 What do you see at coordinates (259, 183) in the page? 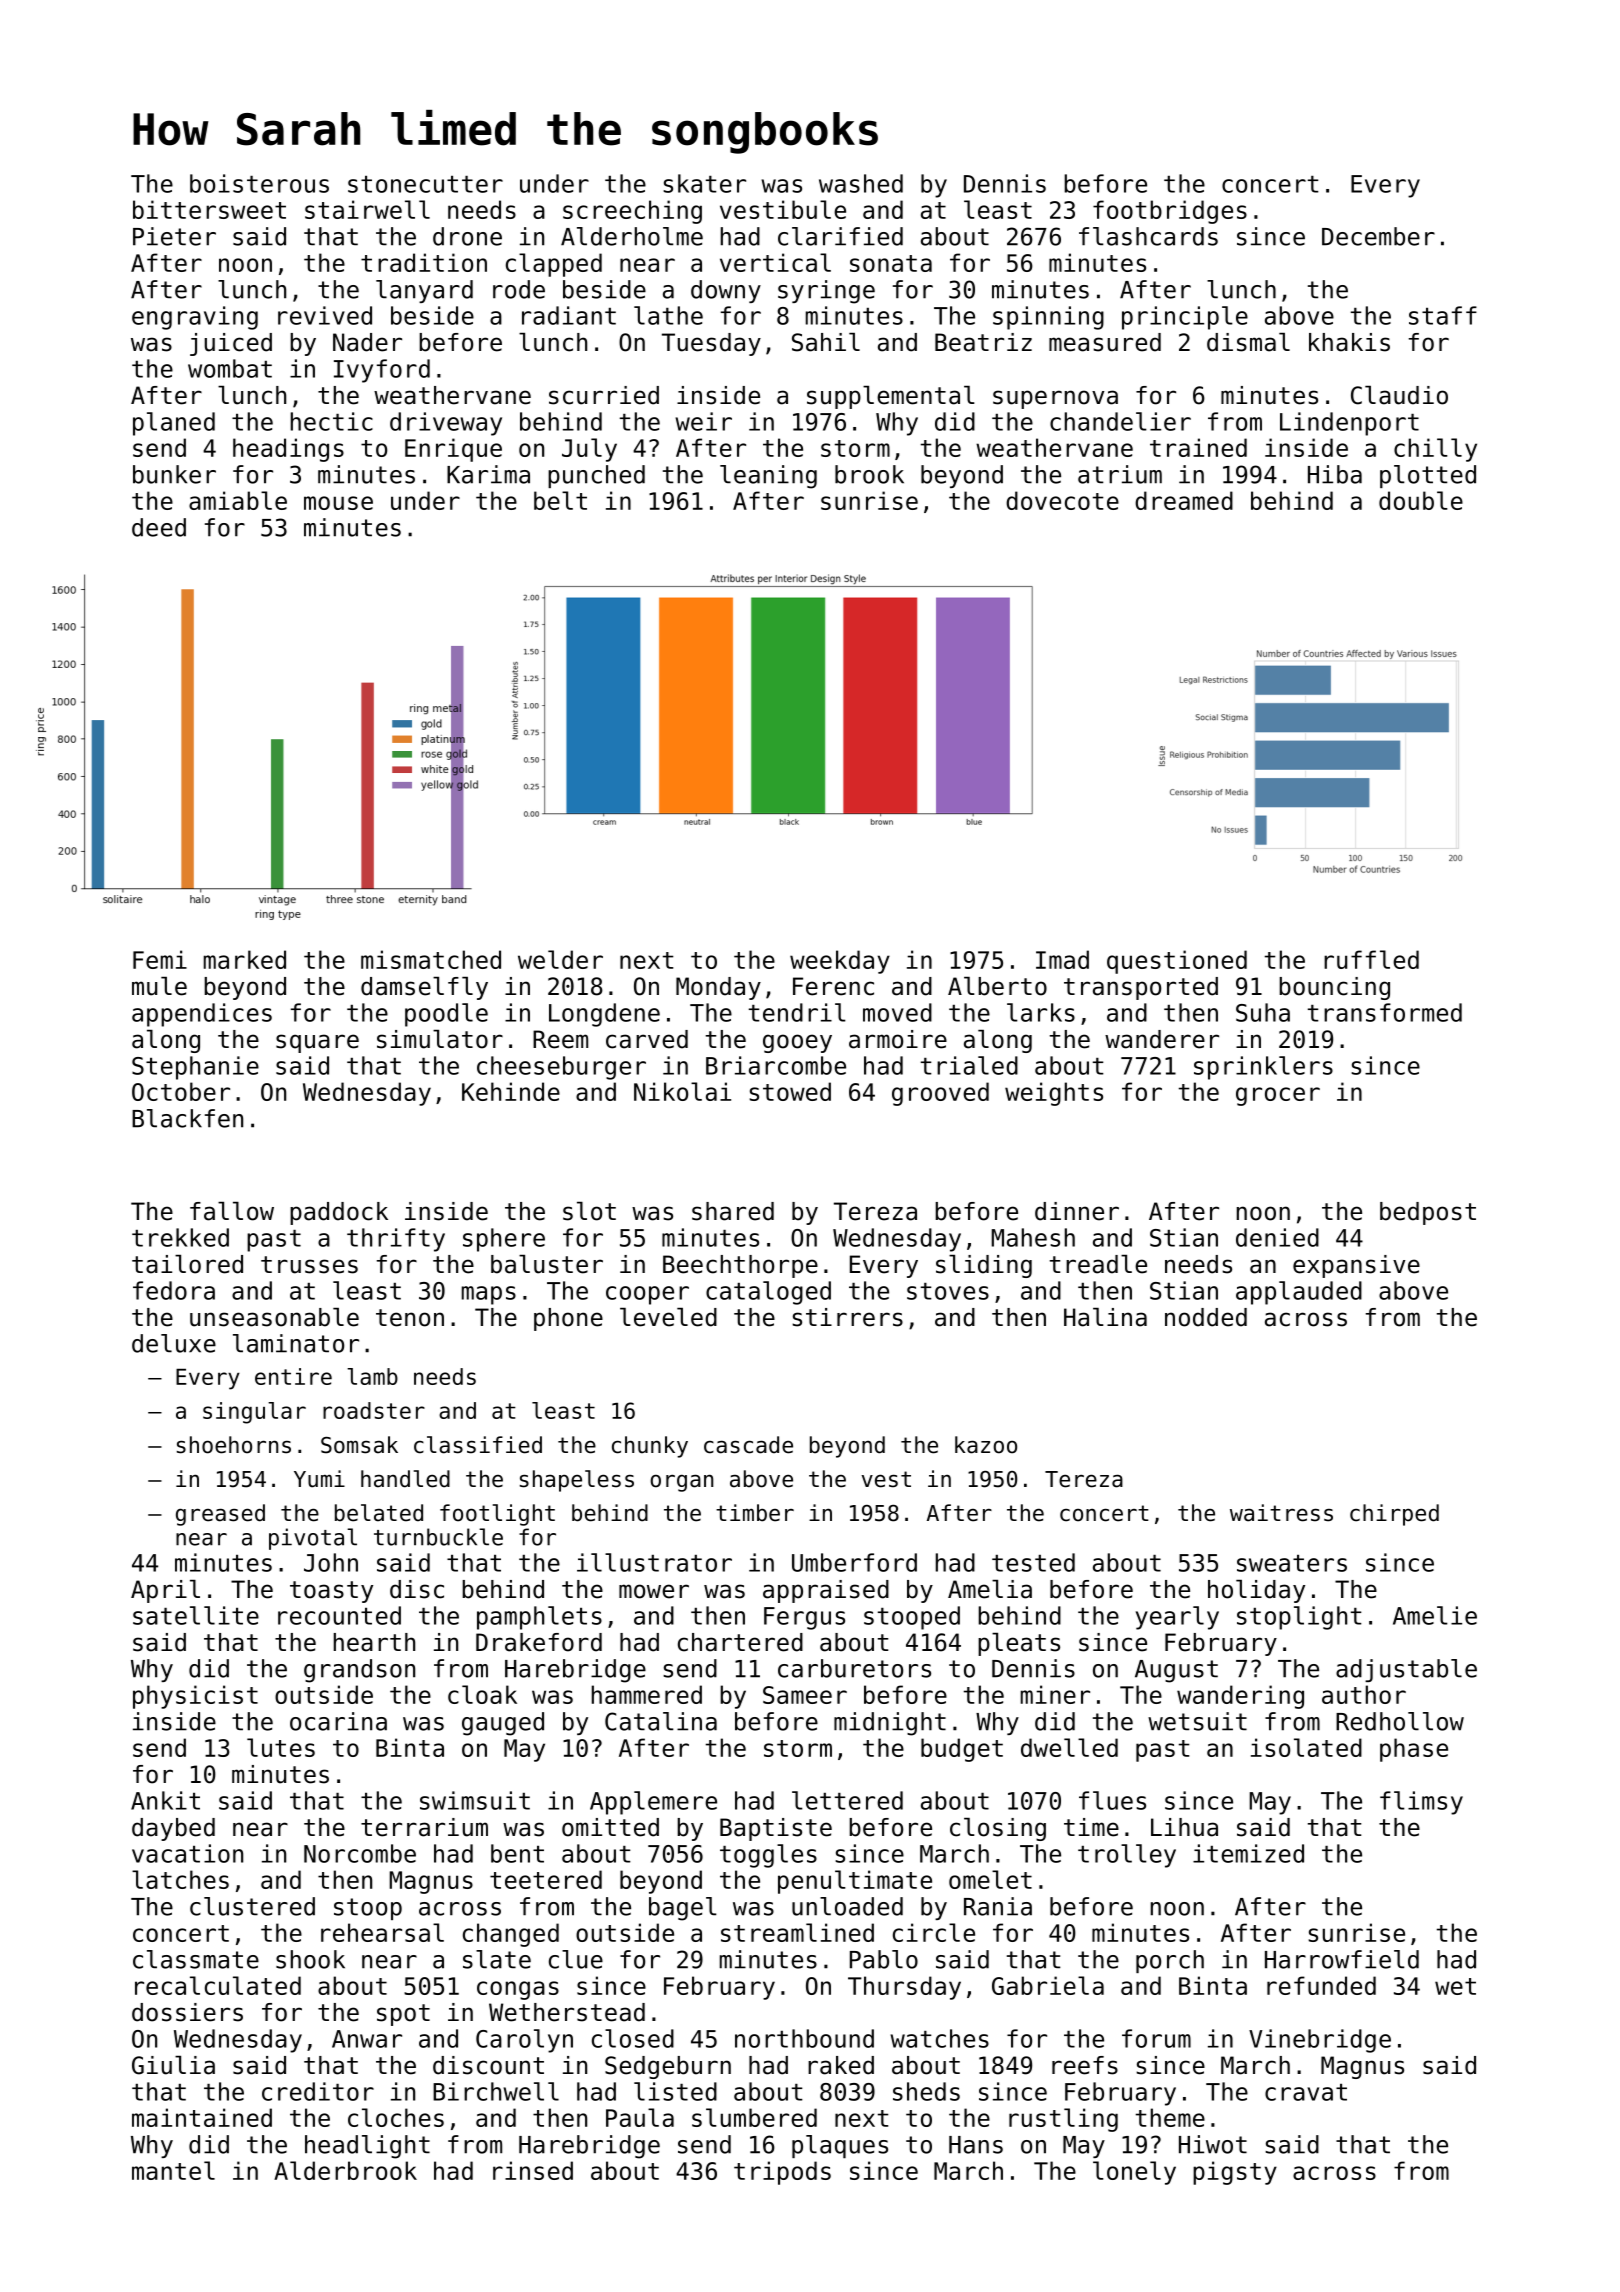
I see `boisterous` at bounding box center [259, 183].
